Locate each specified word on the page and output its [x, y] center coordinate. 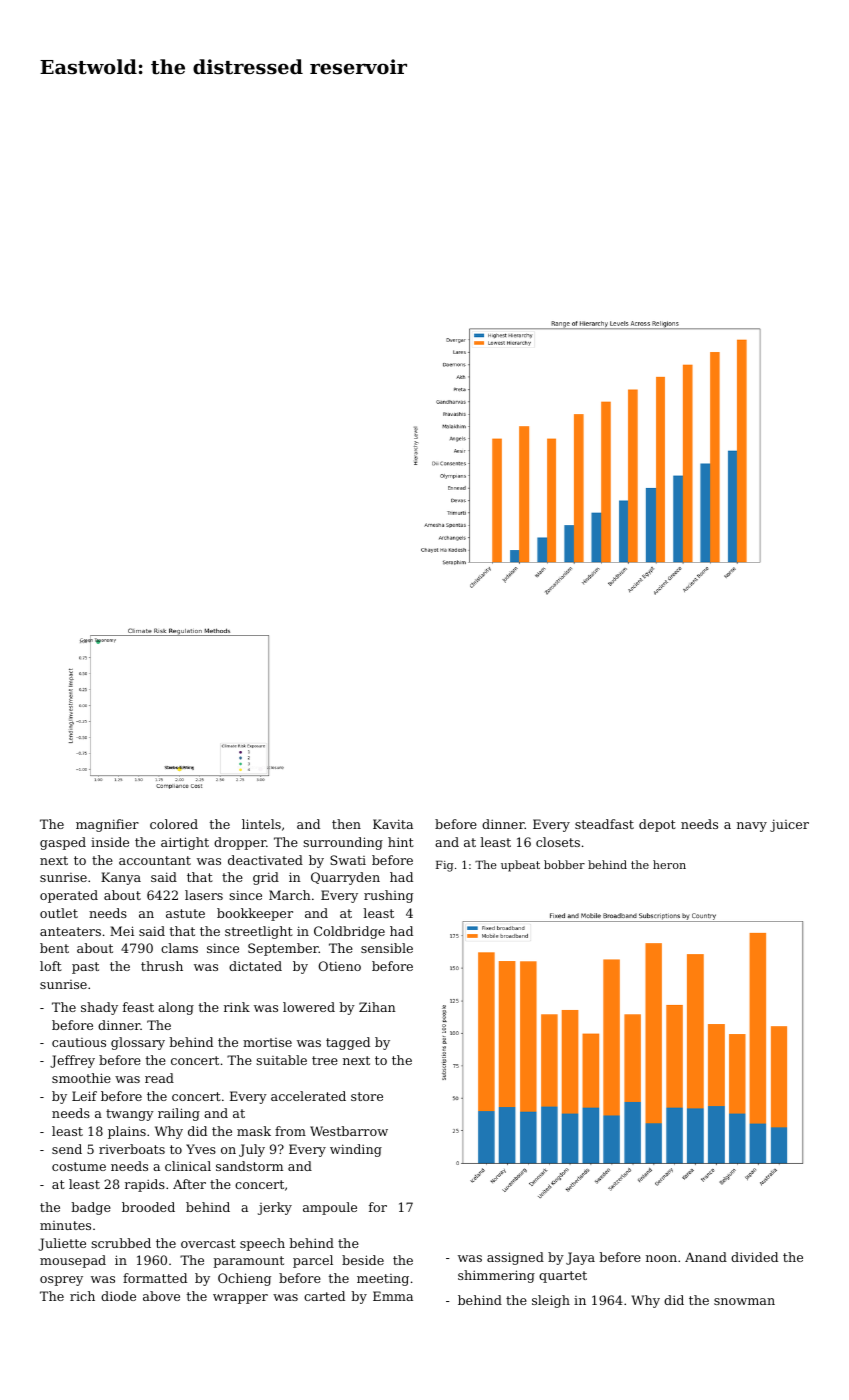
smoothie [81, 1078]
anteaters [70, 931]
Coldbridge [349, 932]
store [367, 1096]
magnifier [107, 825]
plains [127, 1132]
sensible [387, 948]
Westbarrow [349, 1131]
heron [669, 864]
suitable [281, 1060]
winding [356, 1150]
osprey [61, 1281]
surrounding [343, 843]
